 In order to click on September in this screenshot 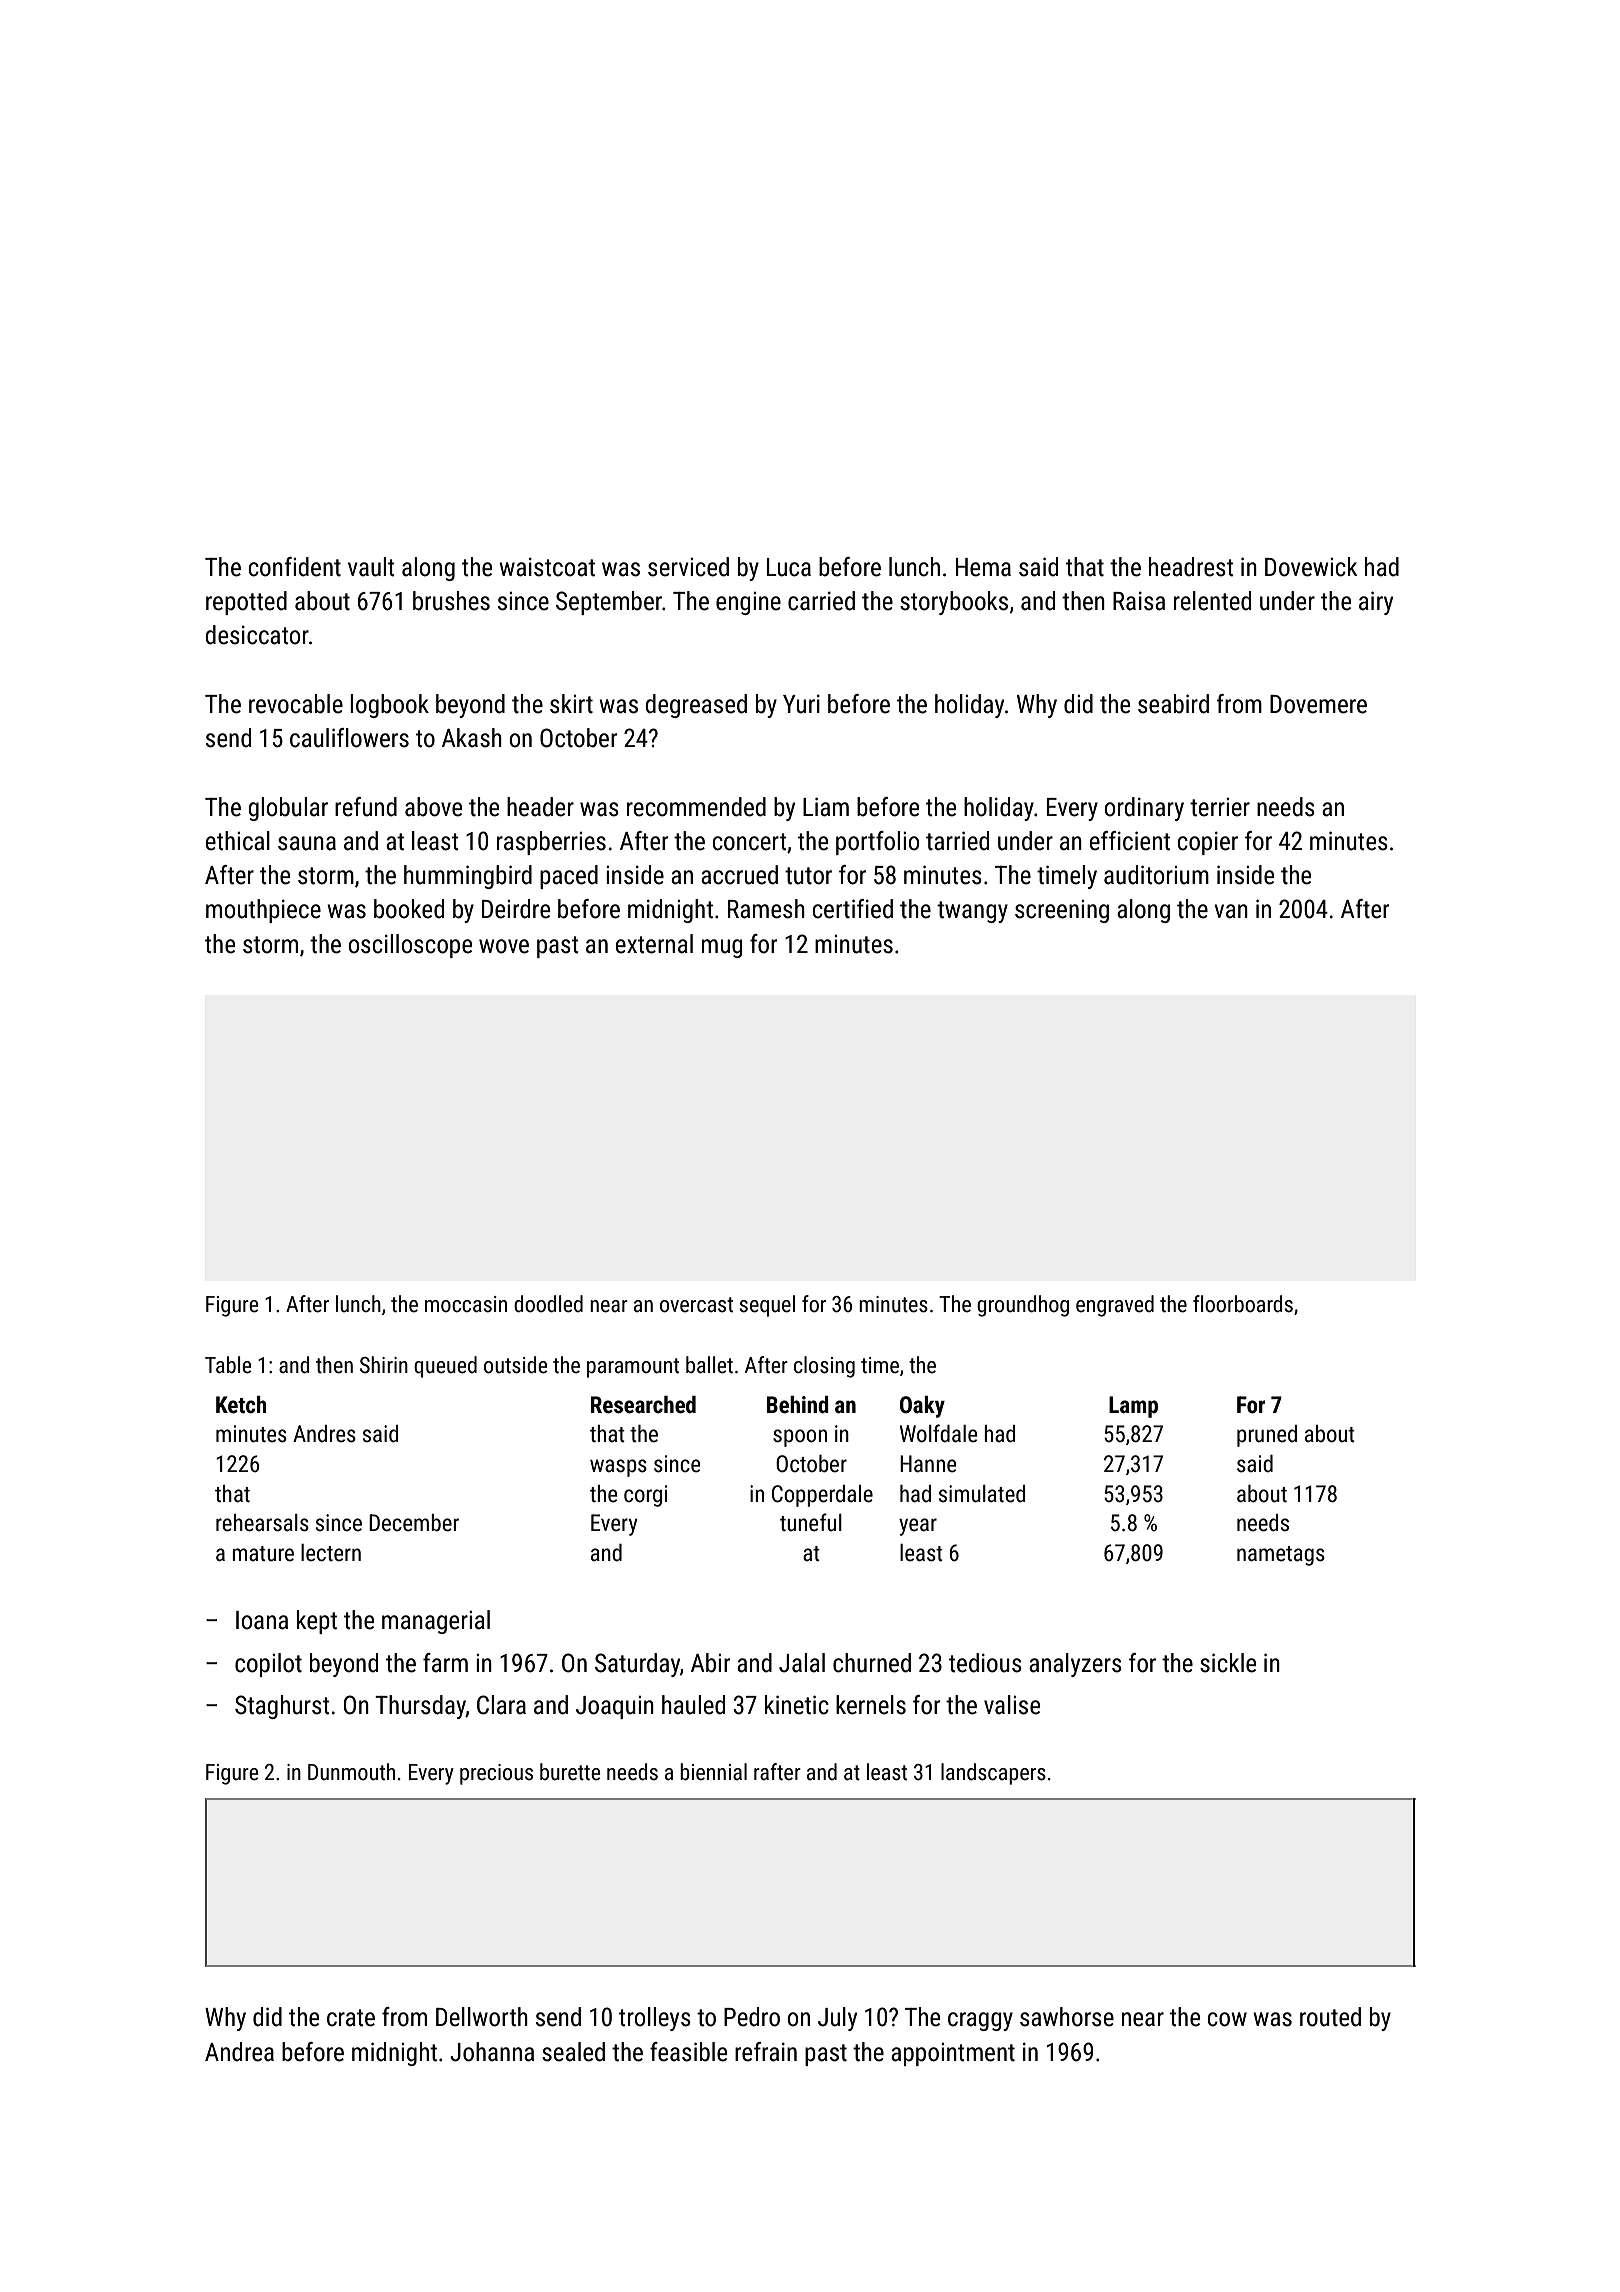, I will do `click(609, 603)`.
